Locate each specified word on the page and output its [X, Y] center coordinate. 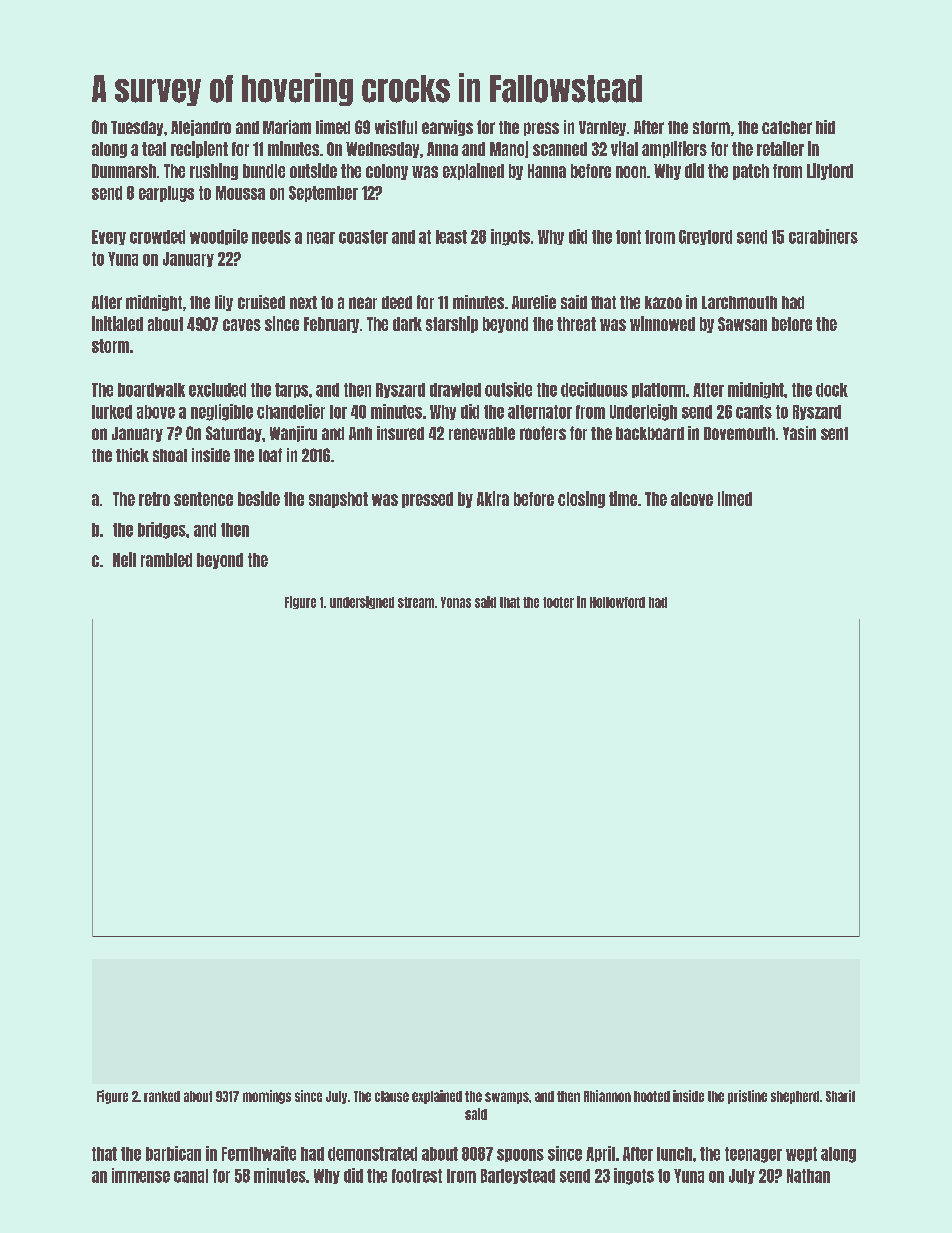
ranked [162, 1096]
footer [558, 602]
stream [416, 602]
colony [387, 172]
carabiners [823, 236]
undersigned [362, 602]
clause [392, 1096]
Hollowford [617, 602]
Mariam [287, 127]
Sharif [840, 1096]
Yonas [456, 602]
